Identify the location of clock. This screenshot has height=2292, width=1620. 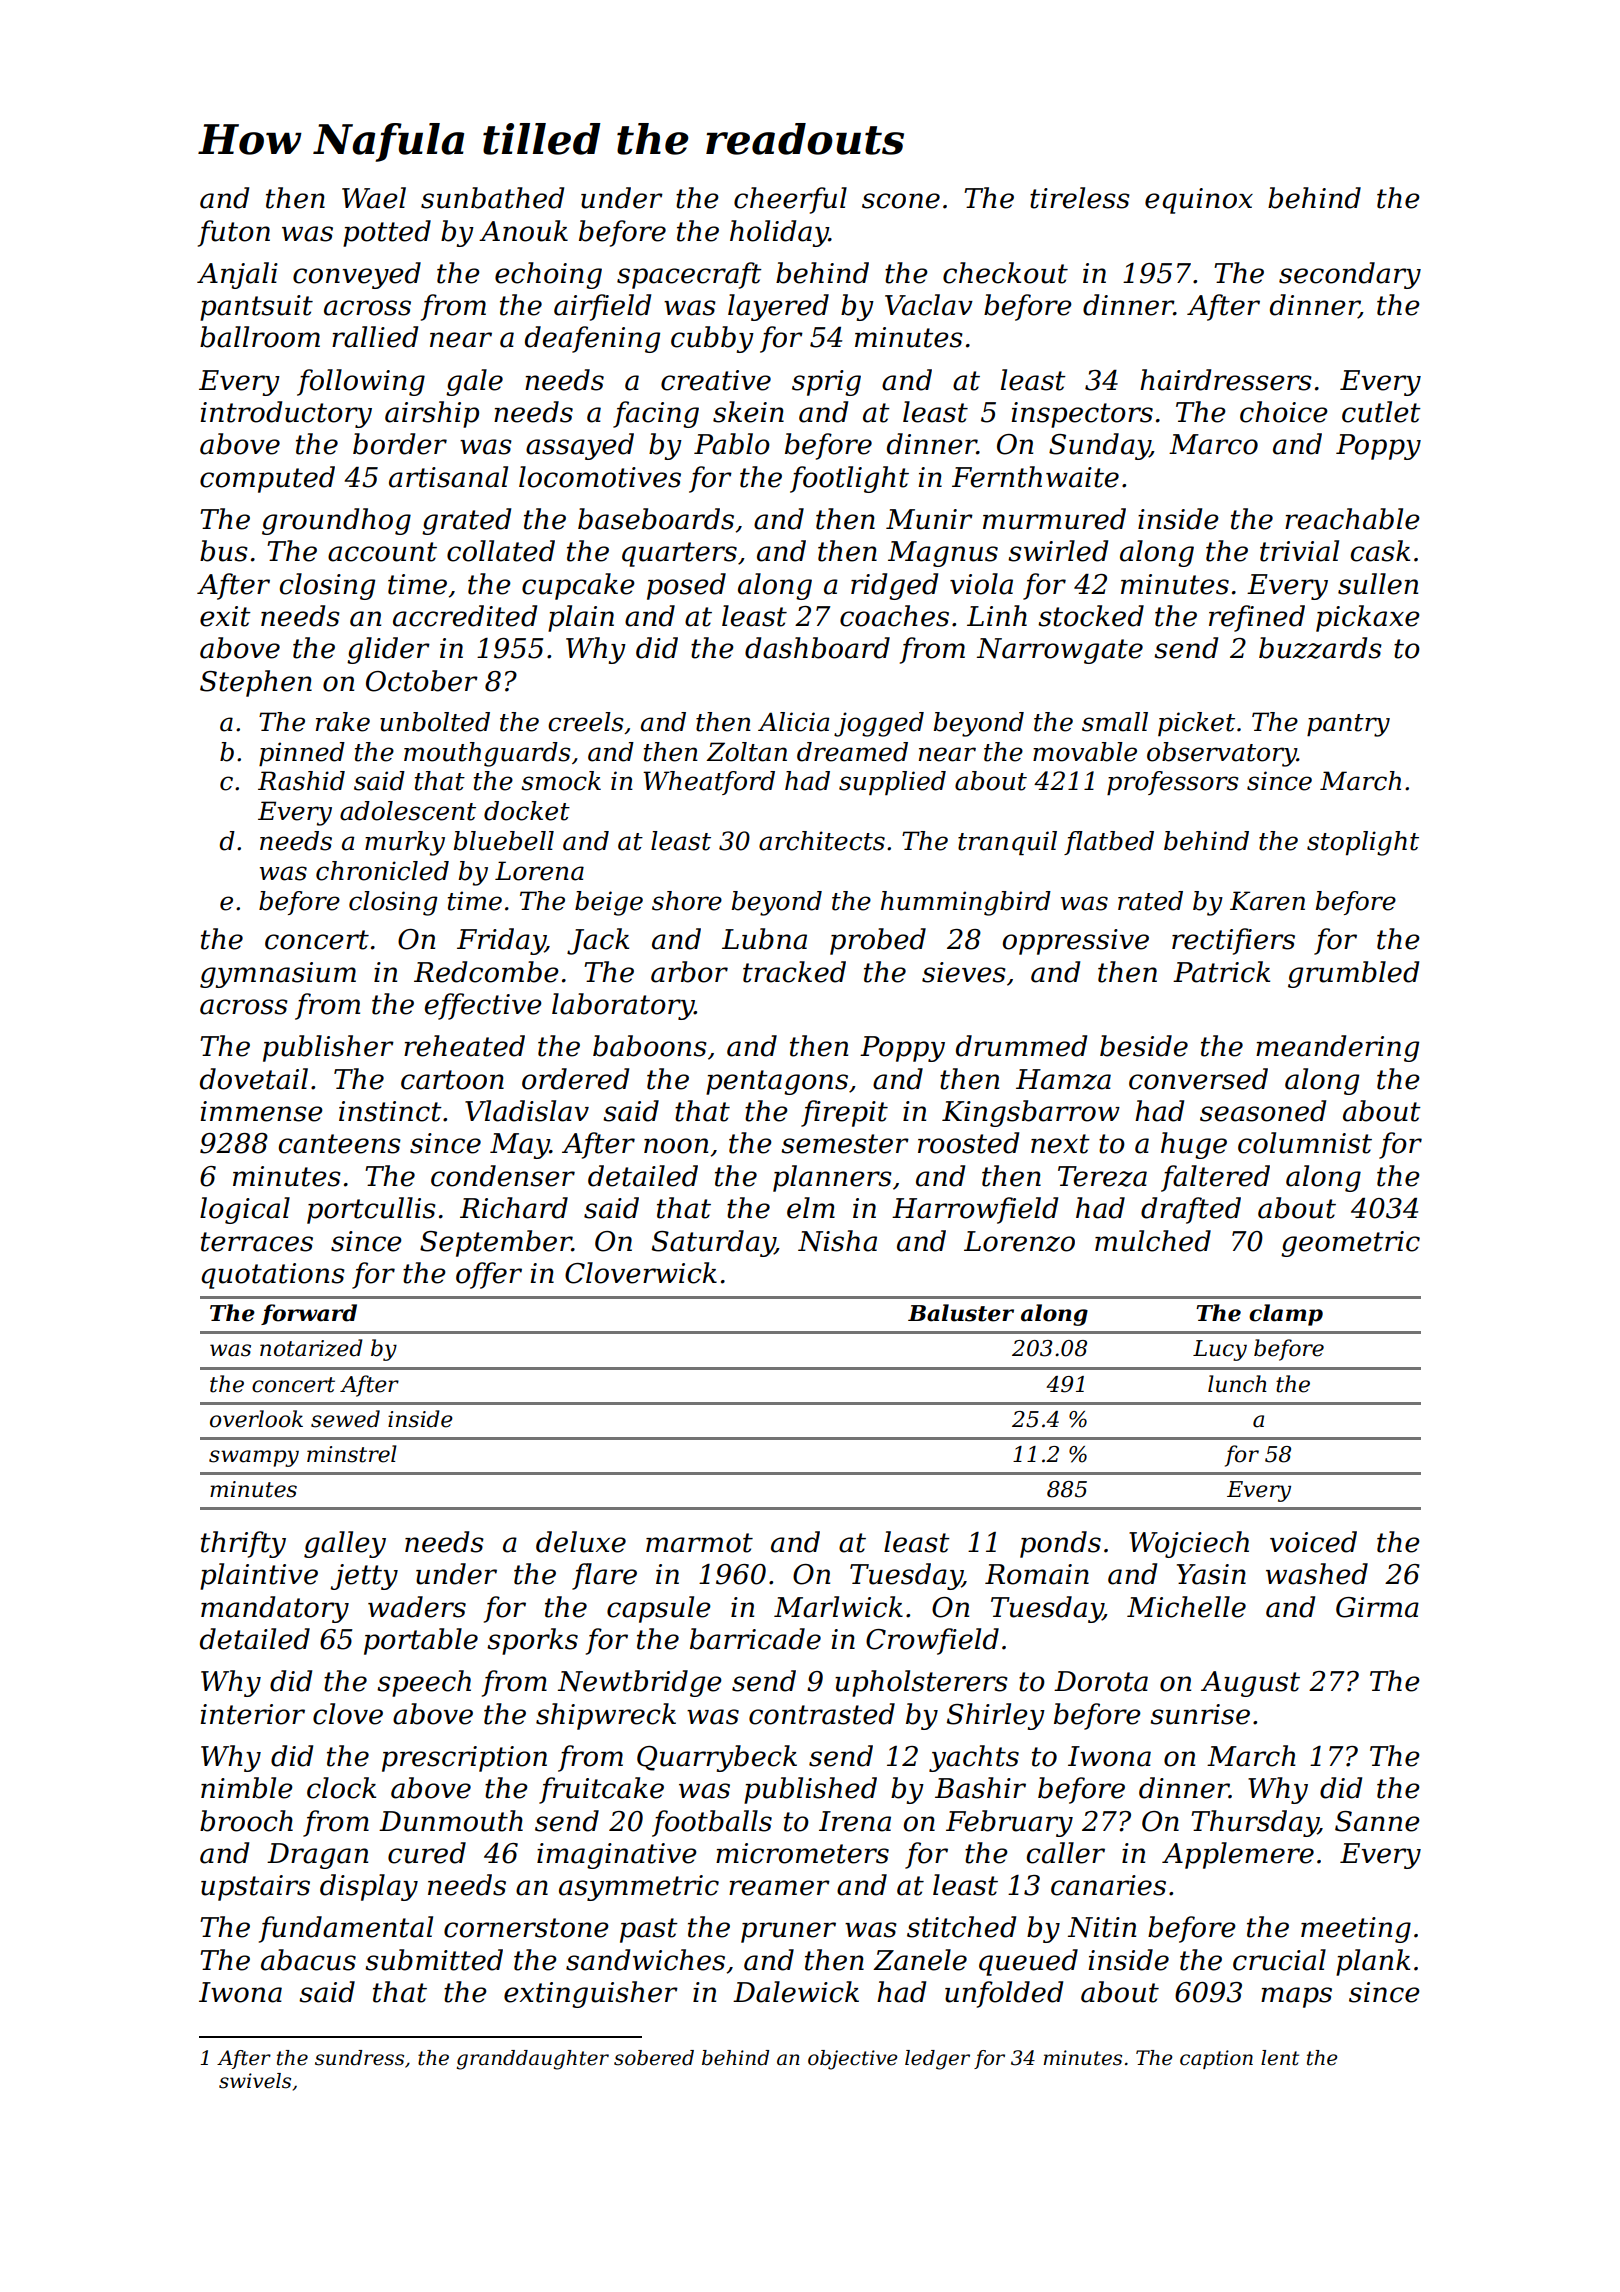
(341, 1788).
